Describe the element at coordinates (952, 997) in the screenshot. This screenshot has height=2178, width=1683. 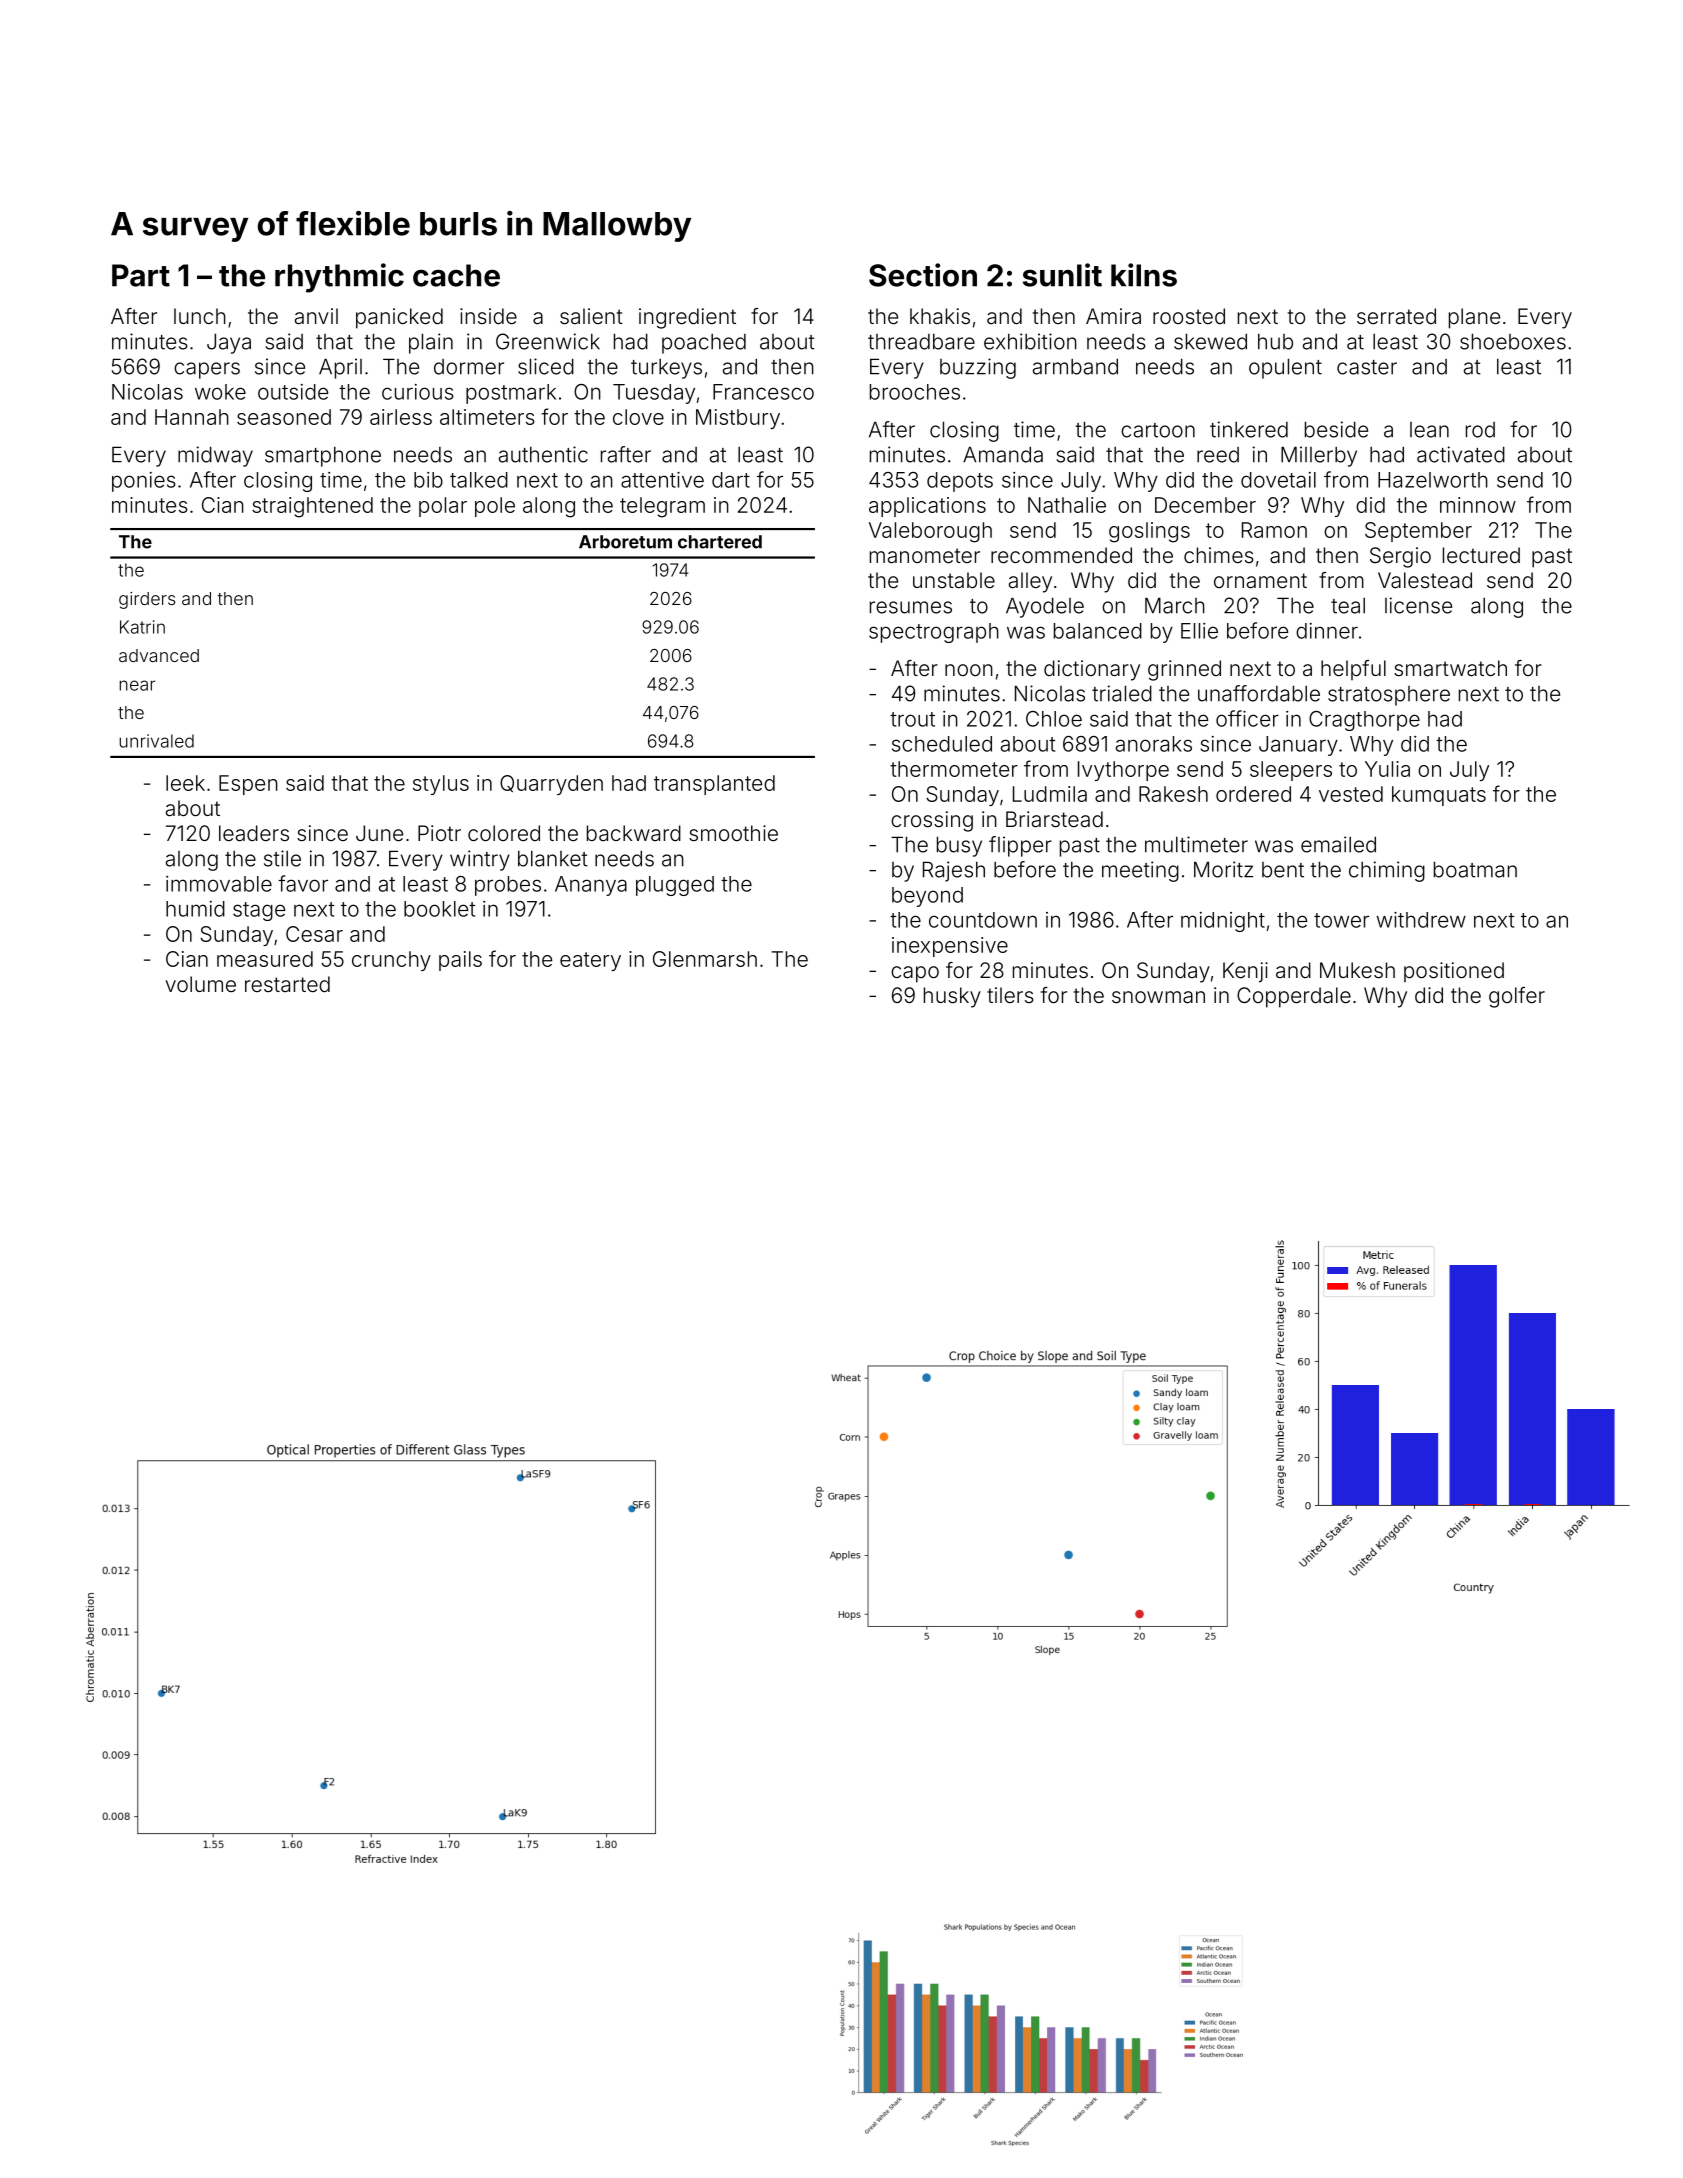
I see `husky` at that location.
